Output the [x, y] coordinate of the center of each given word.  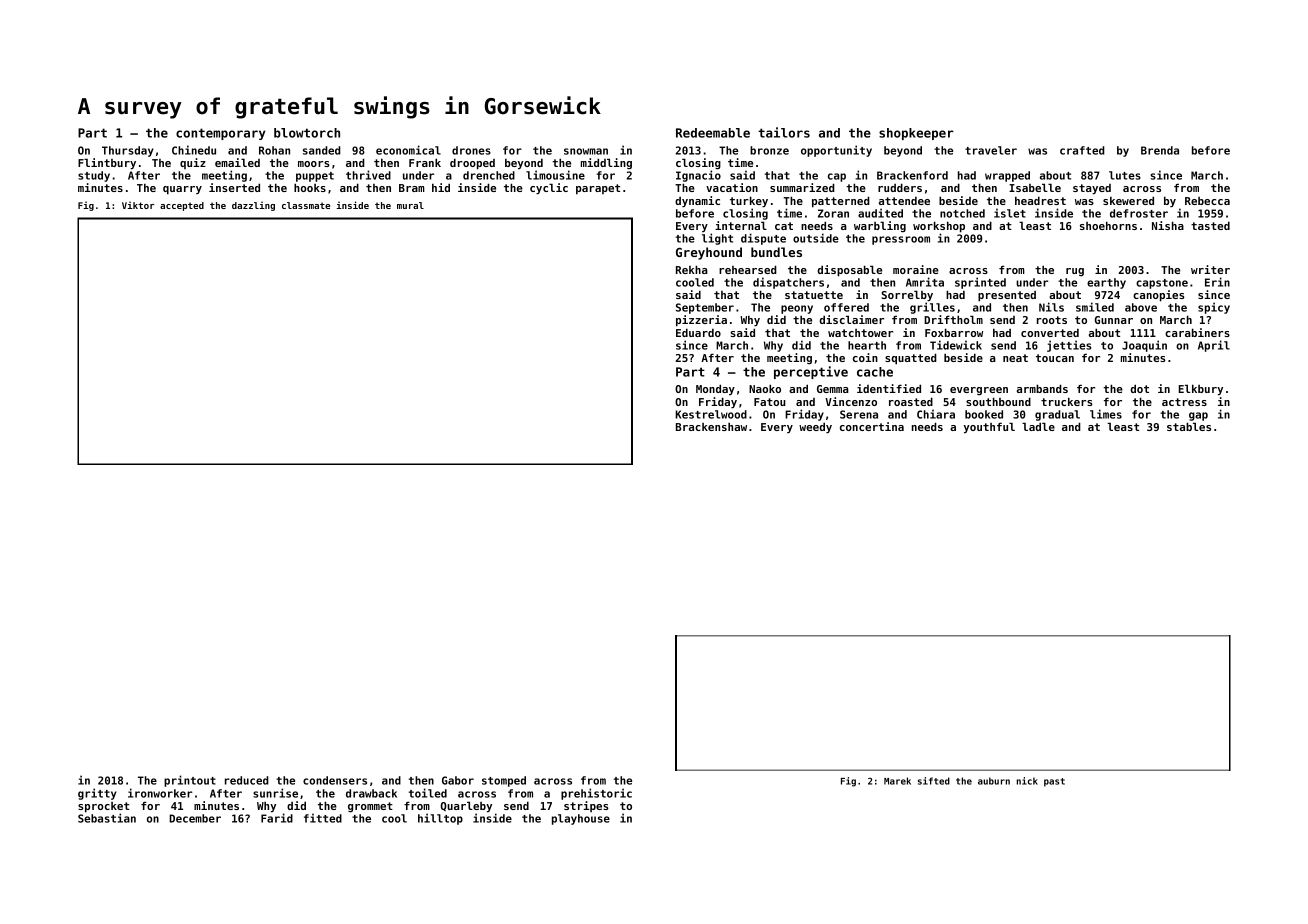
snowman [586, 151]
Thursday [128, 151]
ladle [1038, 426]
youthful [989, 428]
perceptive [811, 372]
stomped [504, 781]
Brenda [1160, 150]
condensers [335, 780]
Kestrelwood [711, 414]
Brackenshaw [711, 427]
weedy [815, 427]
